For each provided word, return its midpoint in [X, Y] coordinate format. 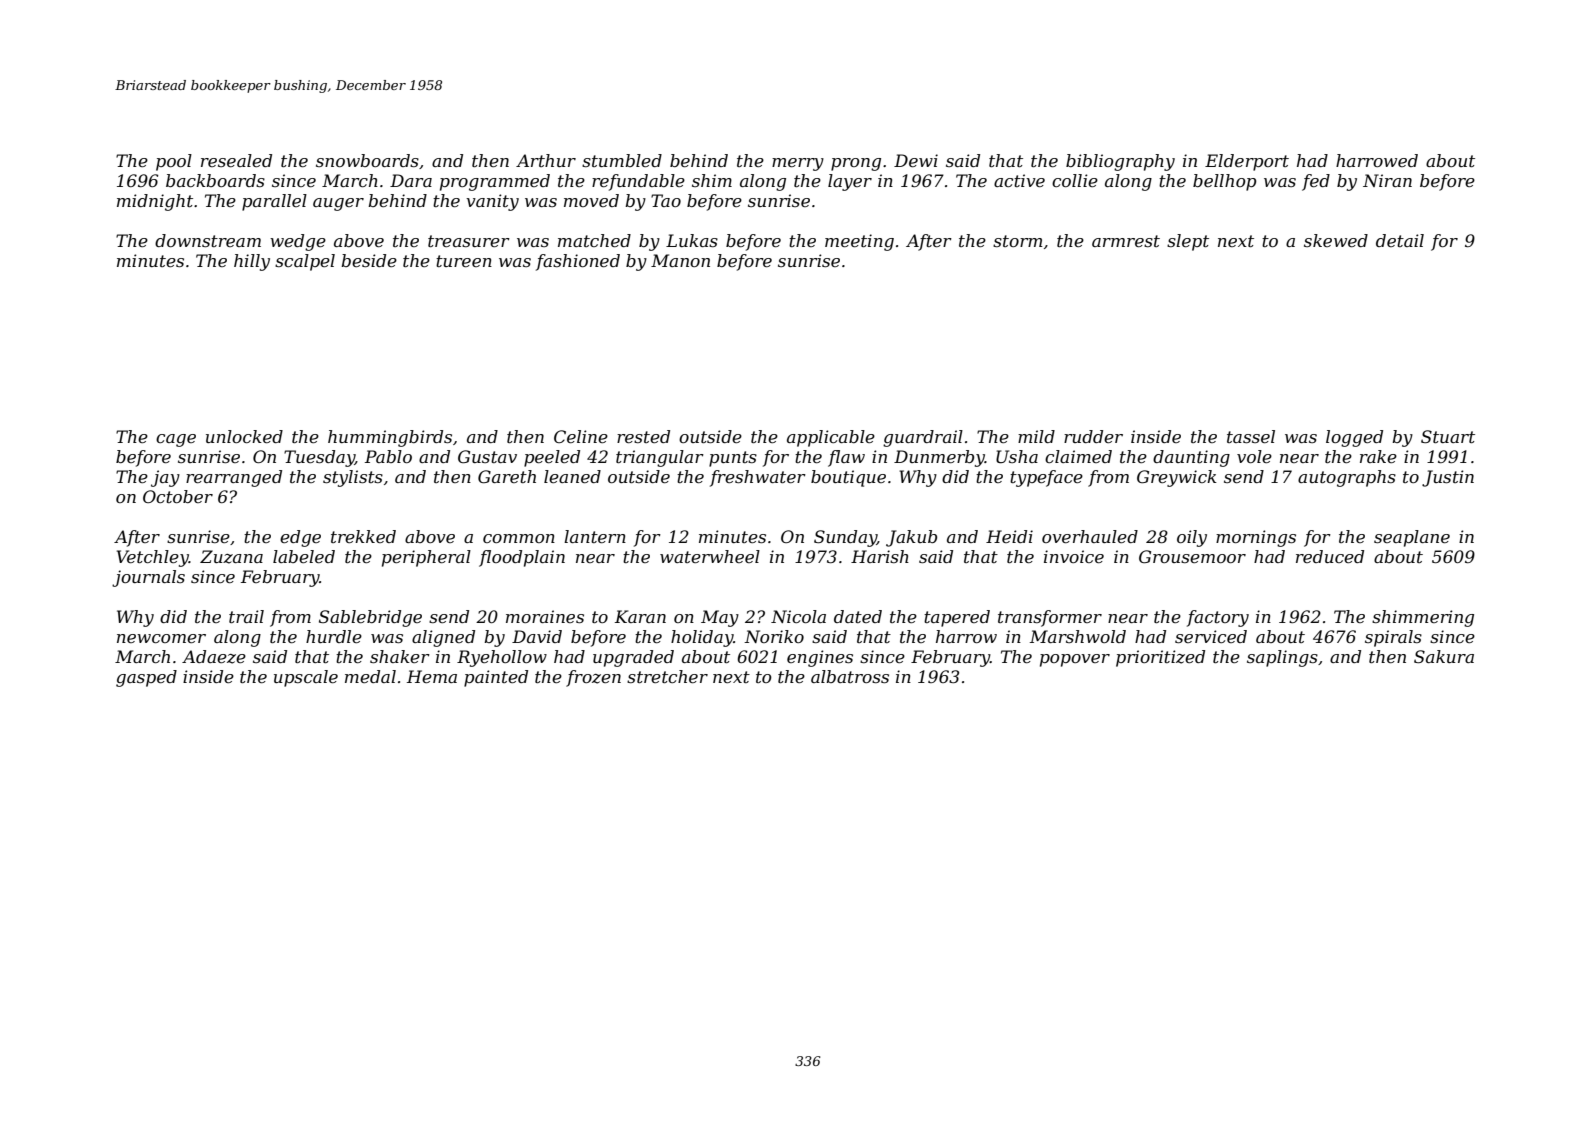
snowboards [367, 160]
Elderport [1247, 162]
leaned [572, 476]
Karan [640, 616]
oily [1192, 538]
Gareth [507, 476]
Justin [1448, 478]
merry [798, 164]
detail [1400, 240]
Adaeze [214, 657]
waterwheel [710, 556]
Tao [666, 200]
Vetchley [153, 558]
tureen [464, 261]
